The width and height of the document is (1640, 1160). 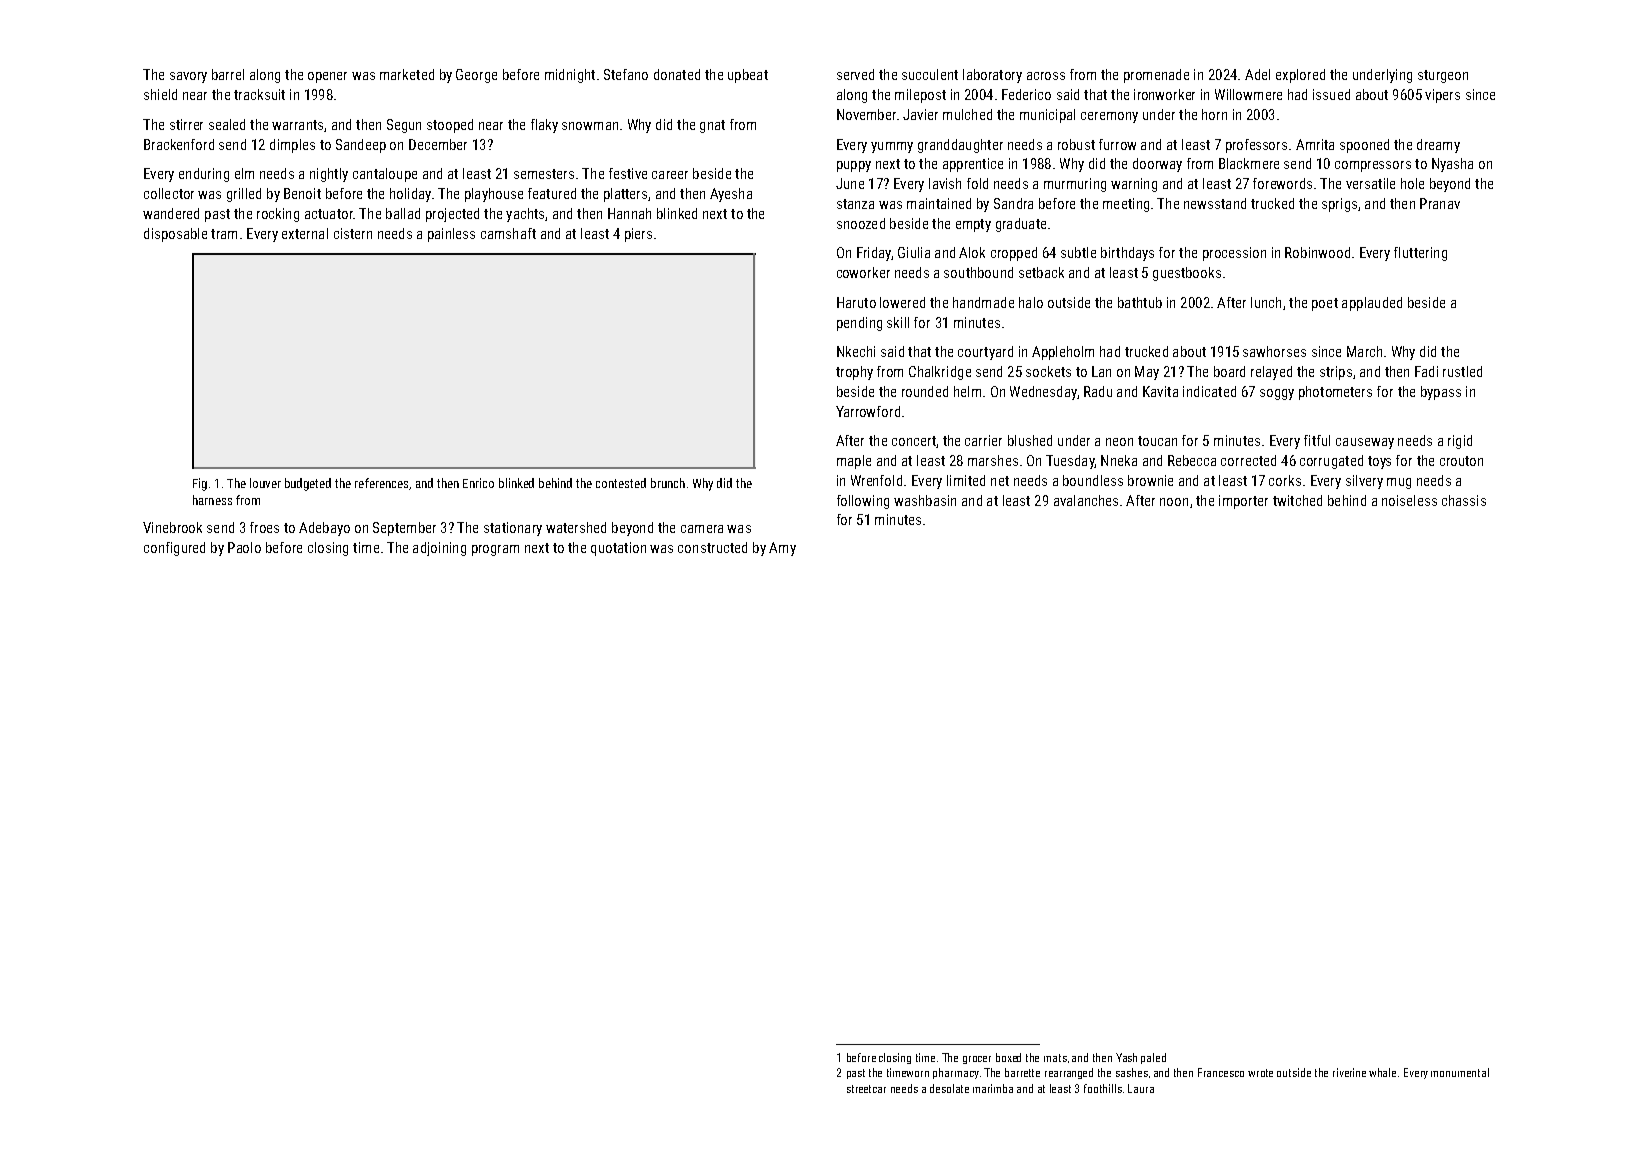 I want to click on soggy, so click(x=1277, y=394).
